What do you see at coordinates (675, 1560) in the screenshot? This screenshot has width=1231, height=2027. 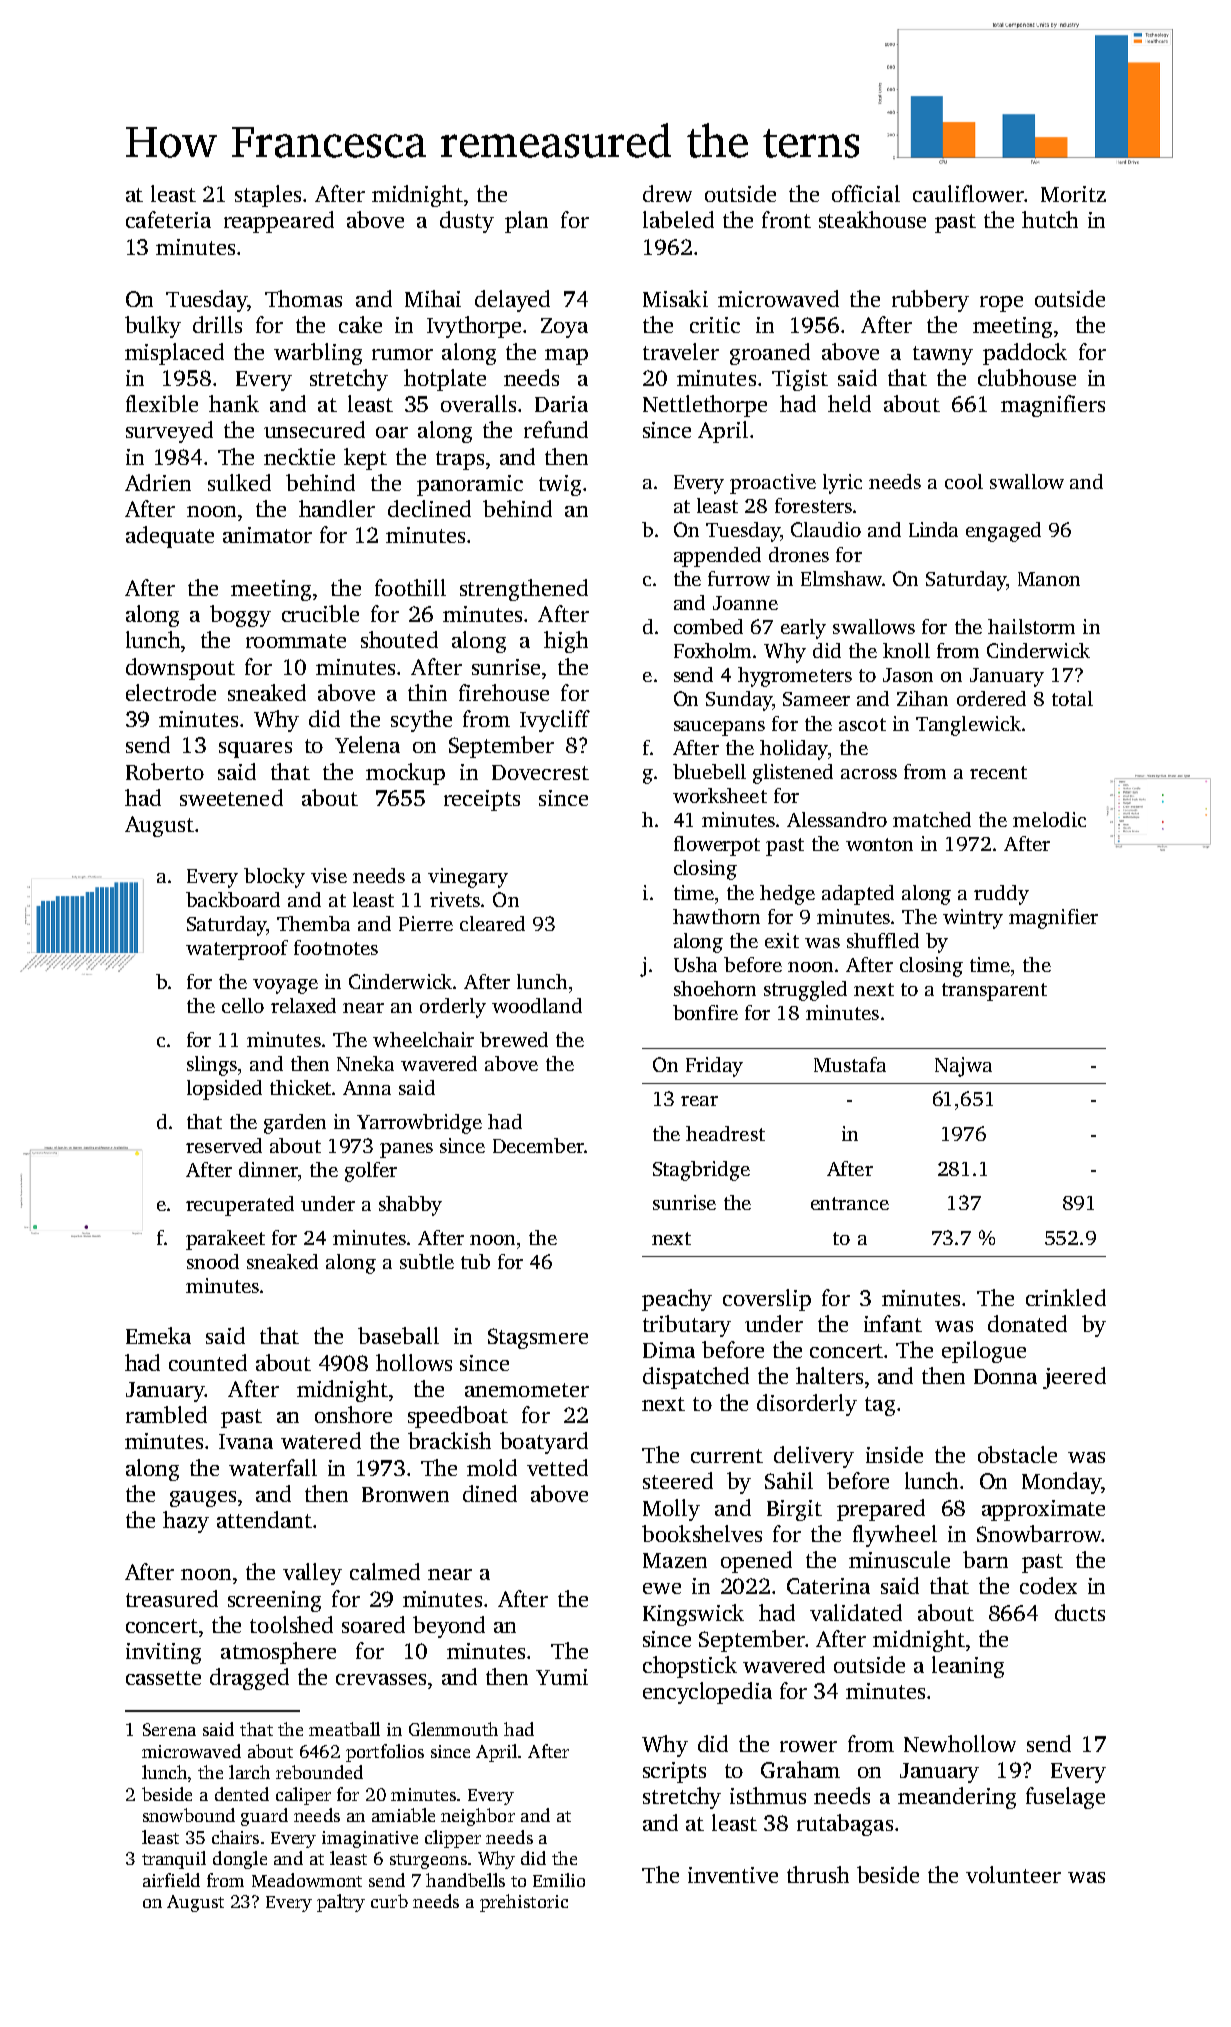 I see `Mazen` at bounding box center [675, 1560].
